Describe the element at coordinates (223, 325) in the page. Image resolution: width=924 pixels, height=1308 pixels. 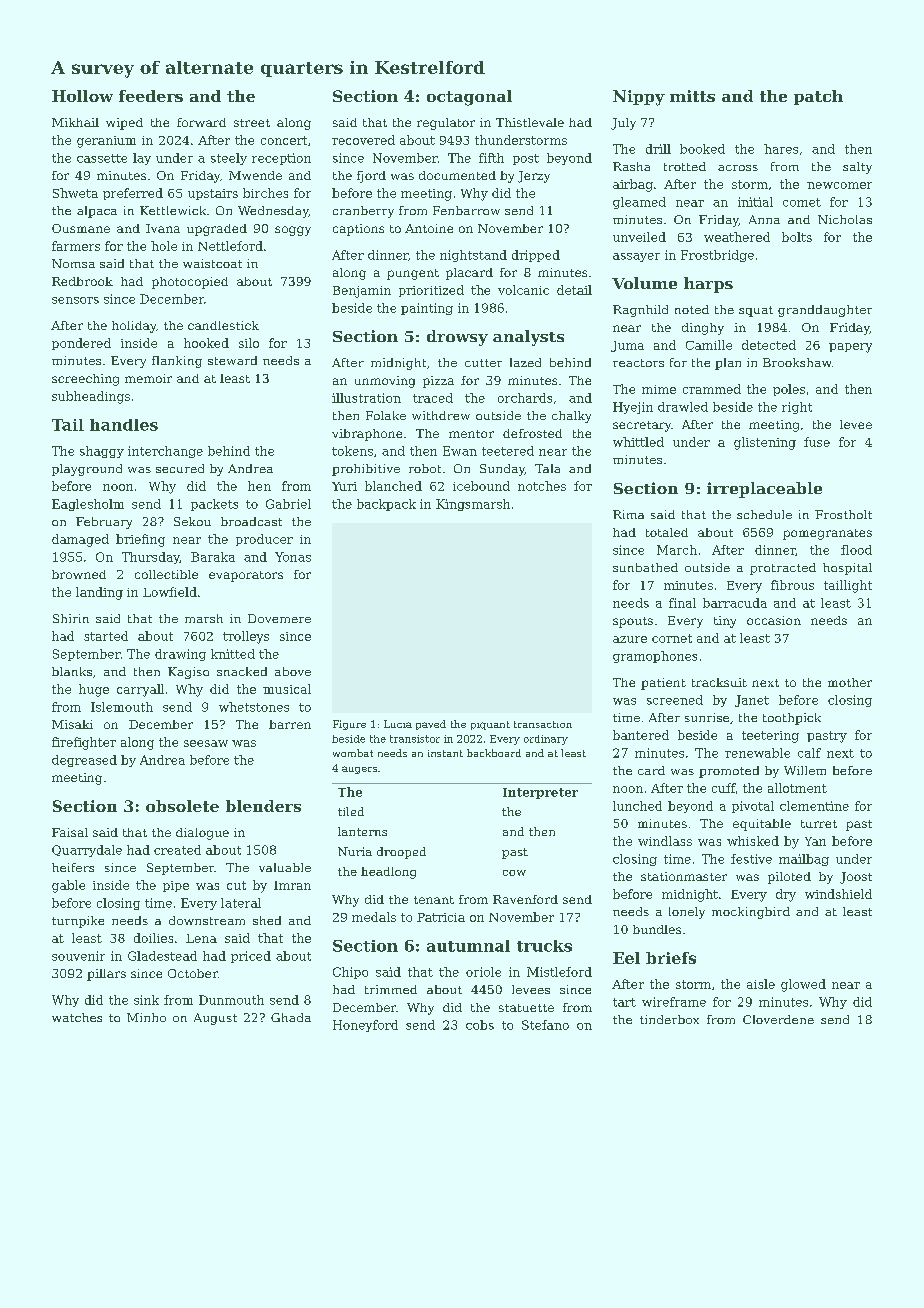
I see `candlestick` at that location.
